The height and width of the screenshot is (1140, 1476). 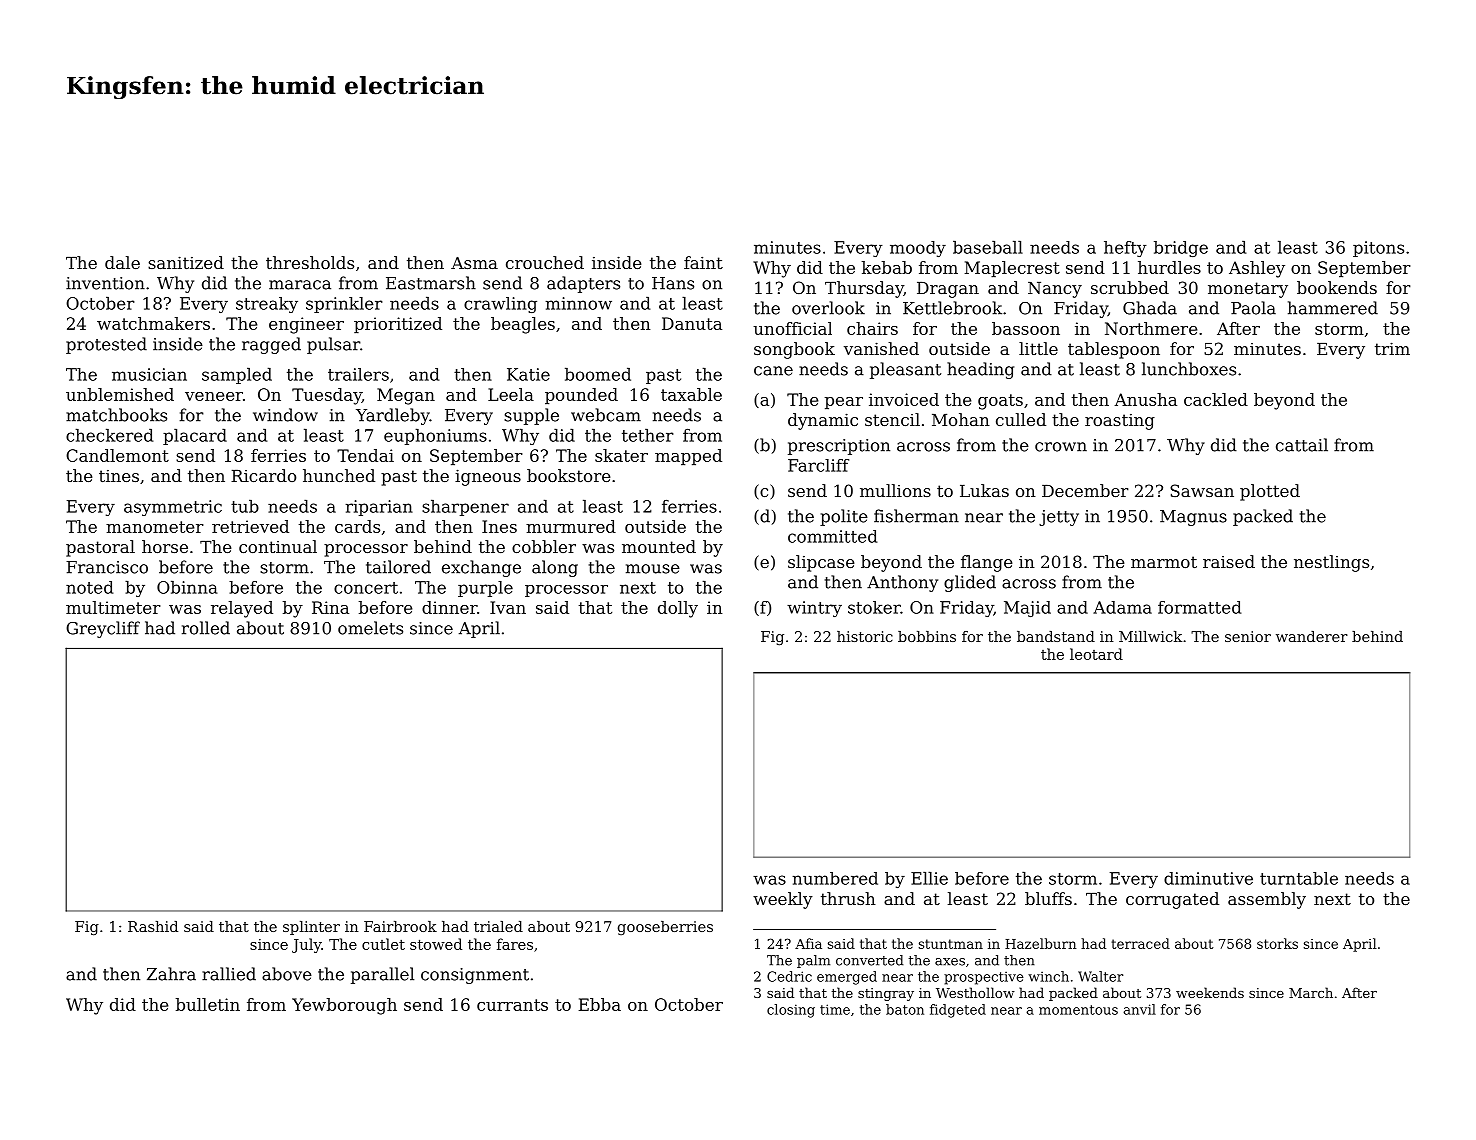 I want to click on Paola, so click(x=1253, y=308).
